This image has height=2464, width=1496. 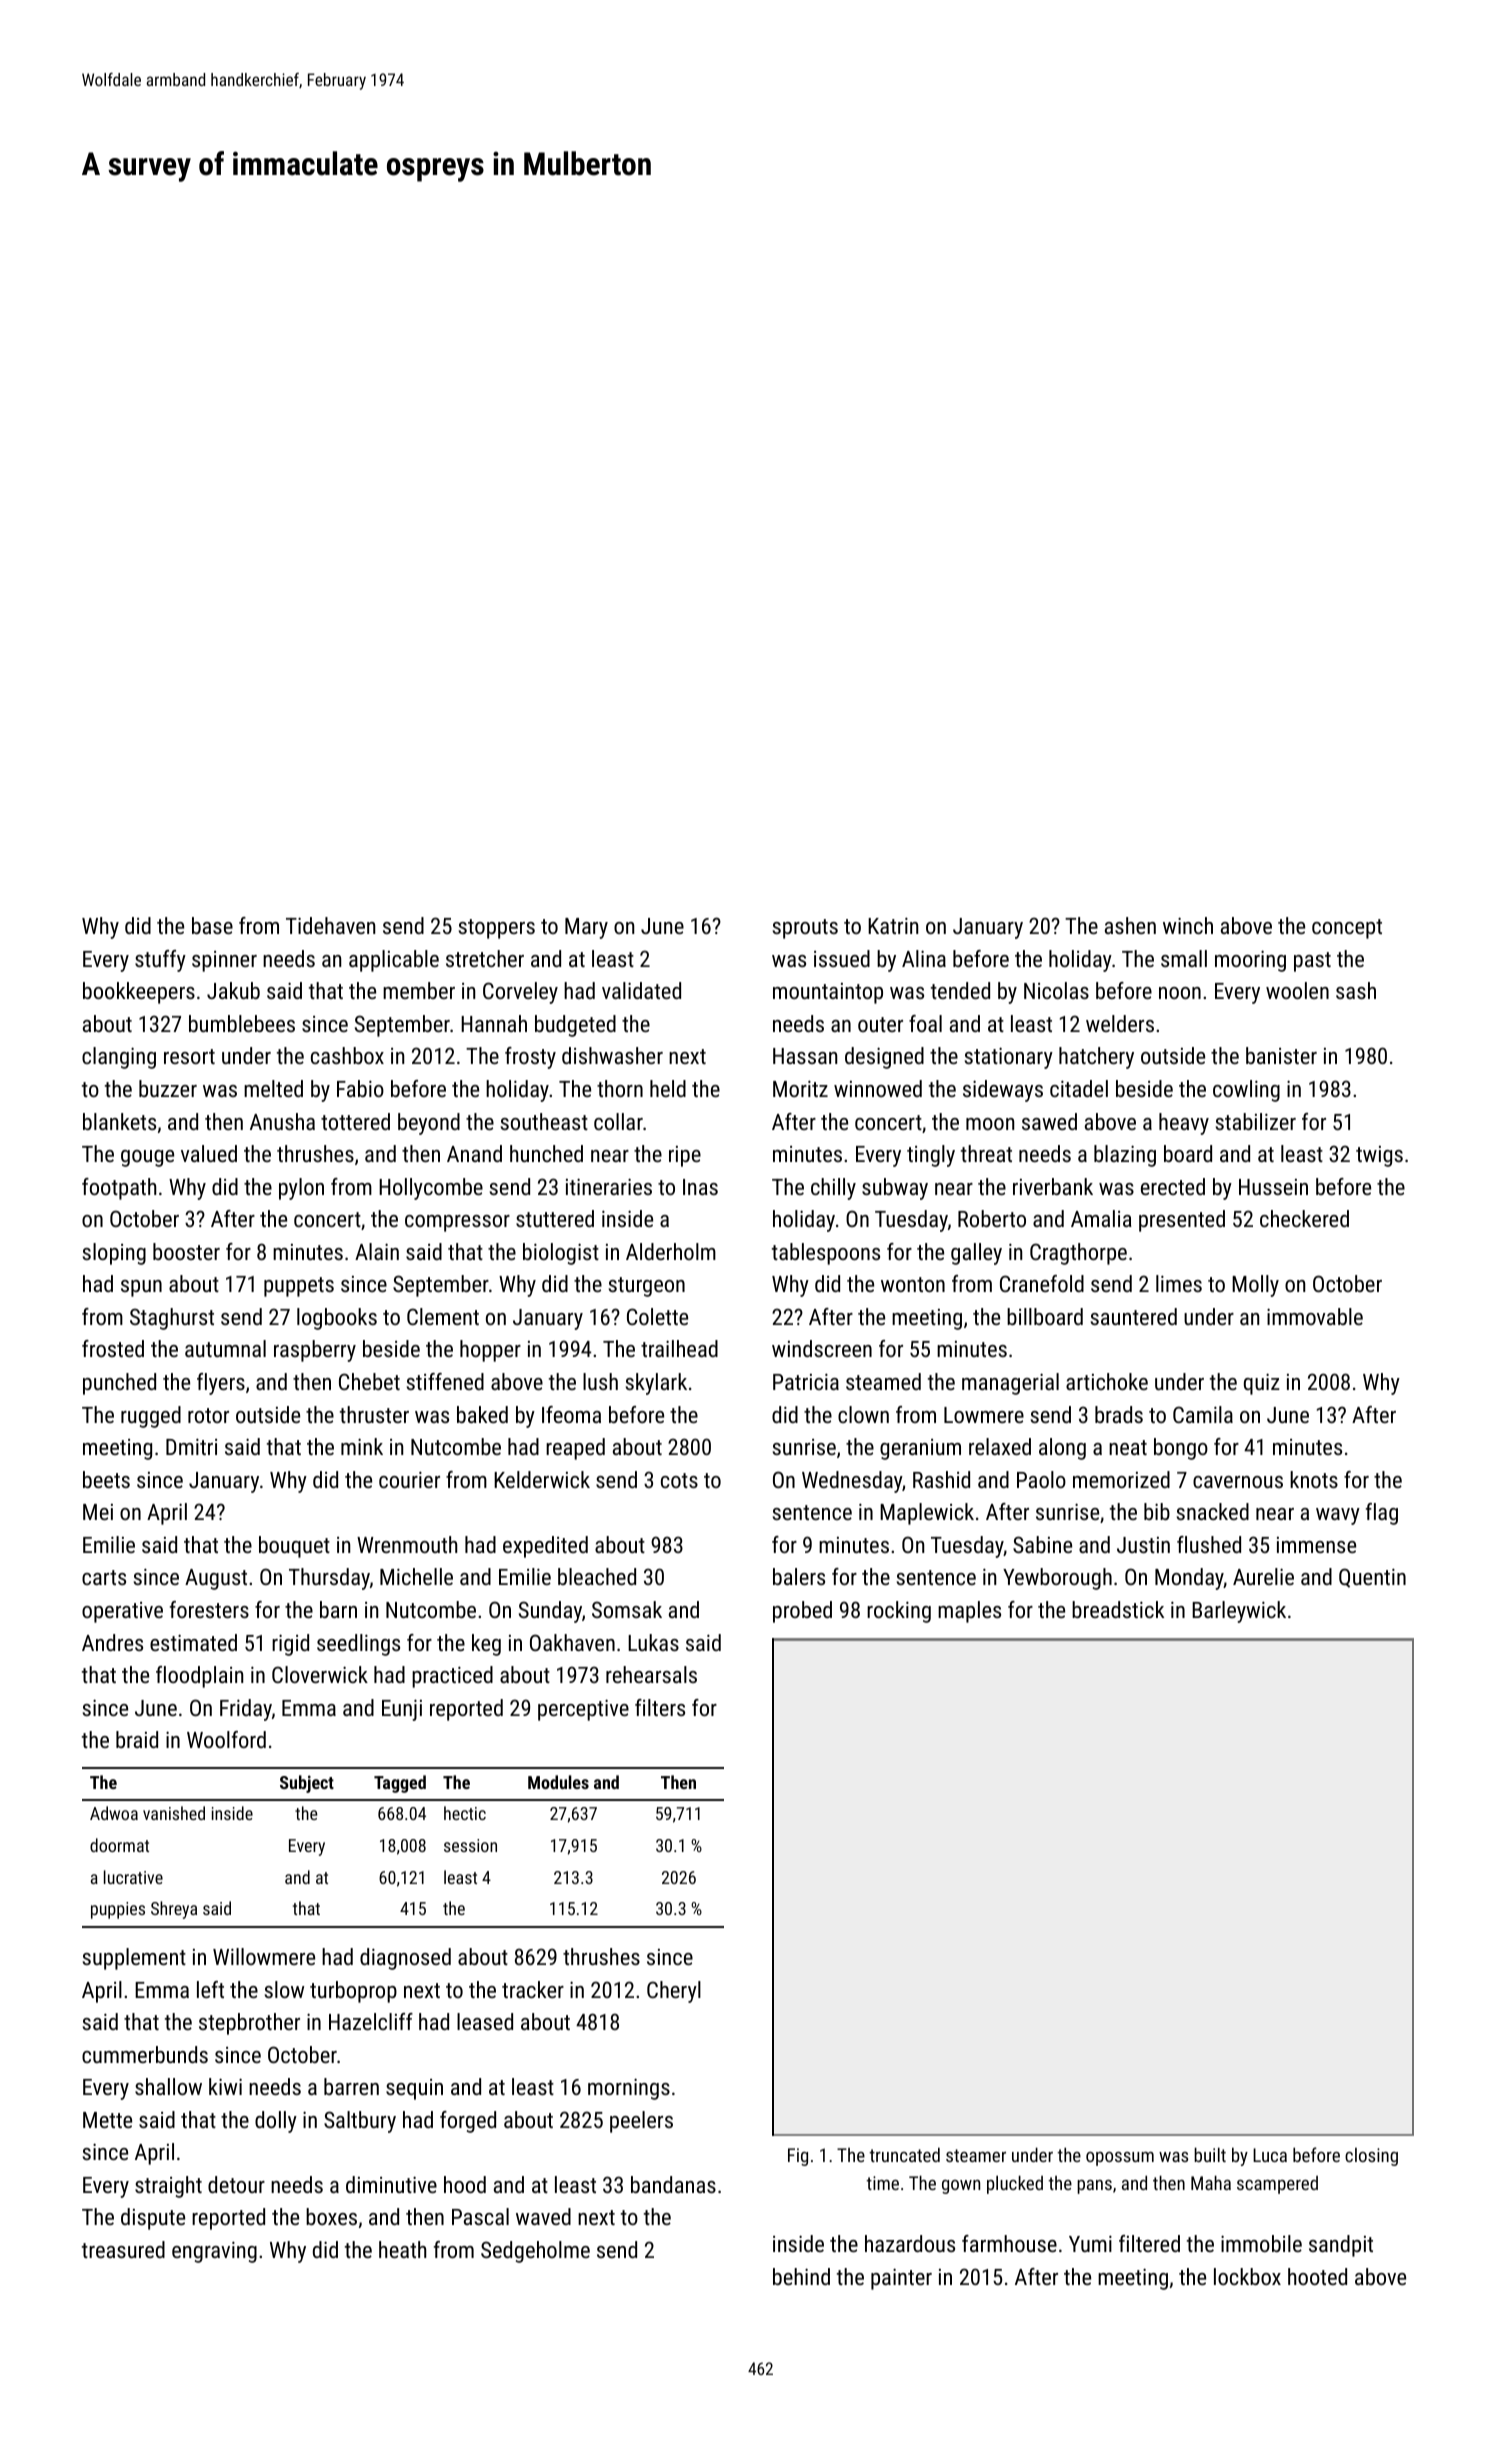 I want to click on Aurelie, so click(x=1263, y=1576).
